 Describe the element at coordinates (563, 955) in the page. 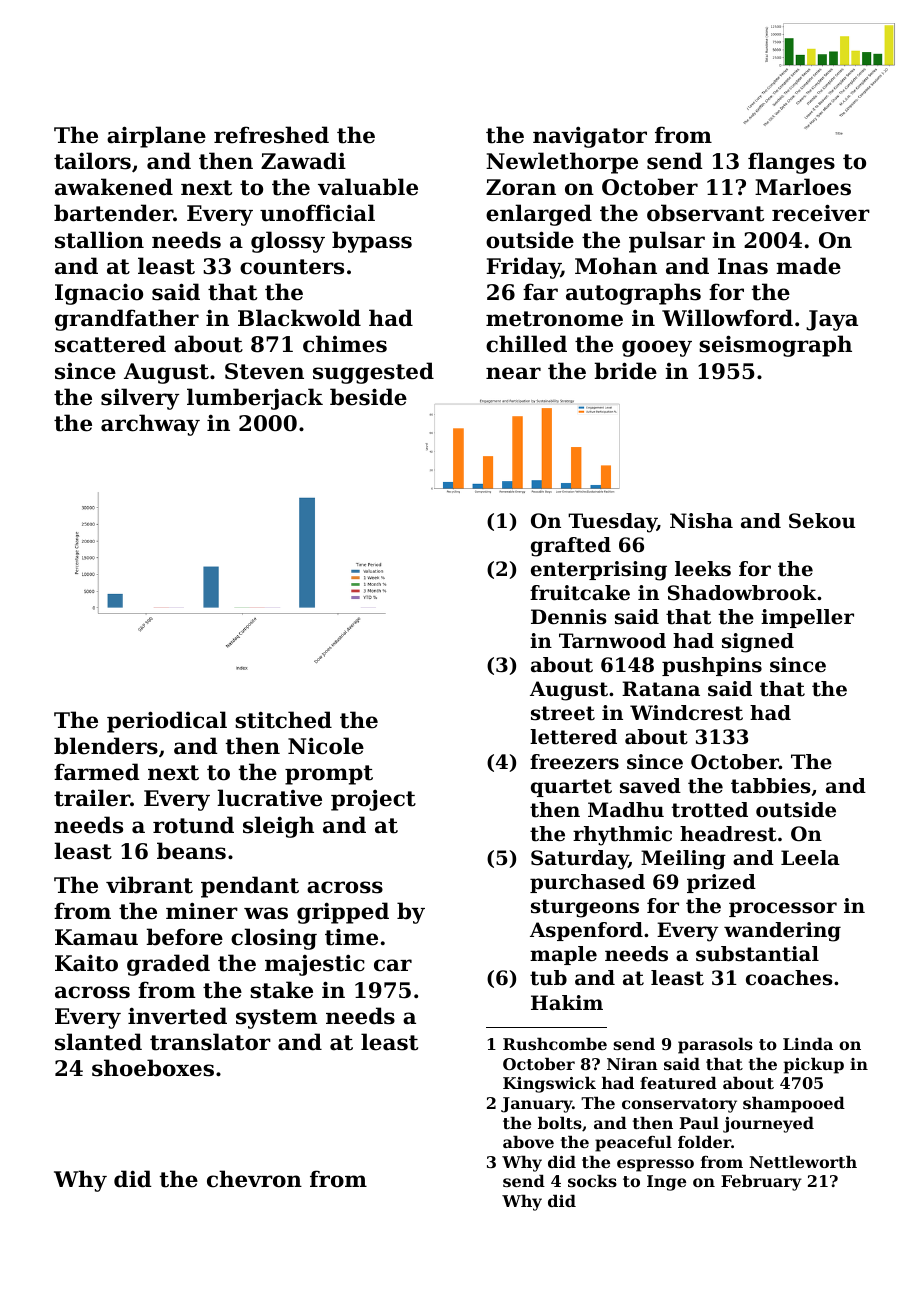

I see `maple` at that location.
